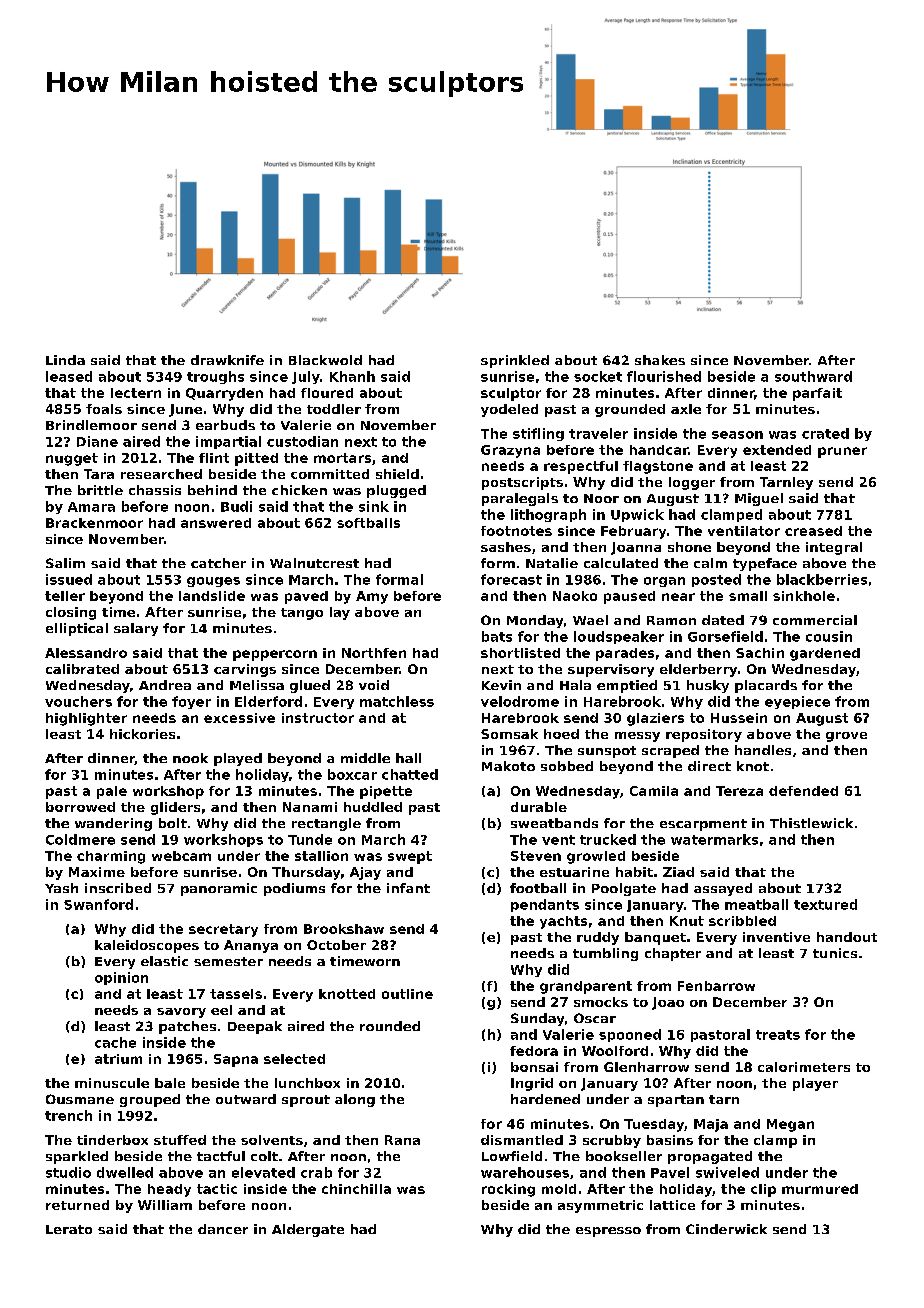 This screenshot has height=1308, width=924. I want to click on lunchbox, so click(307, 1083).
